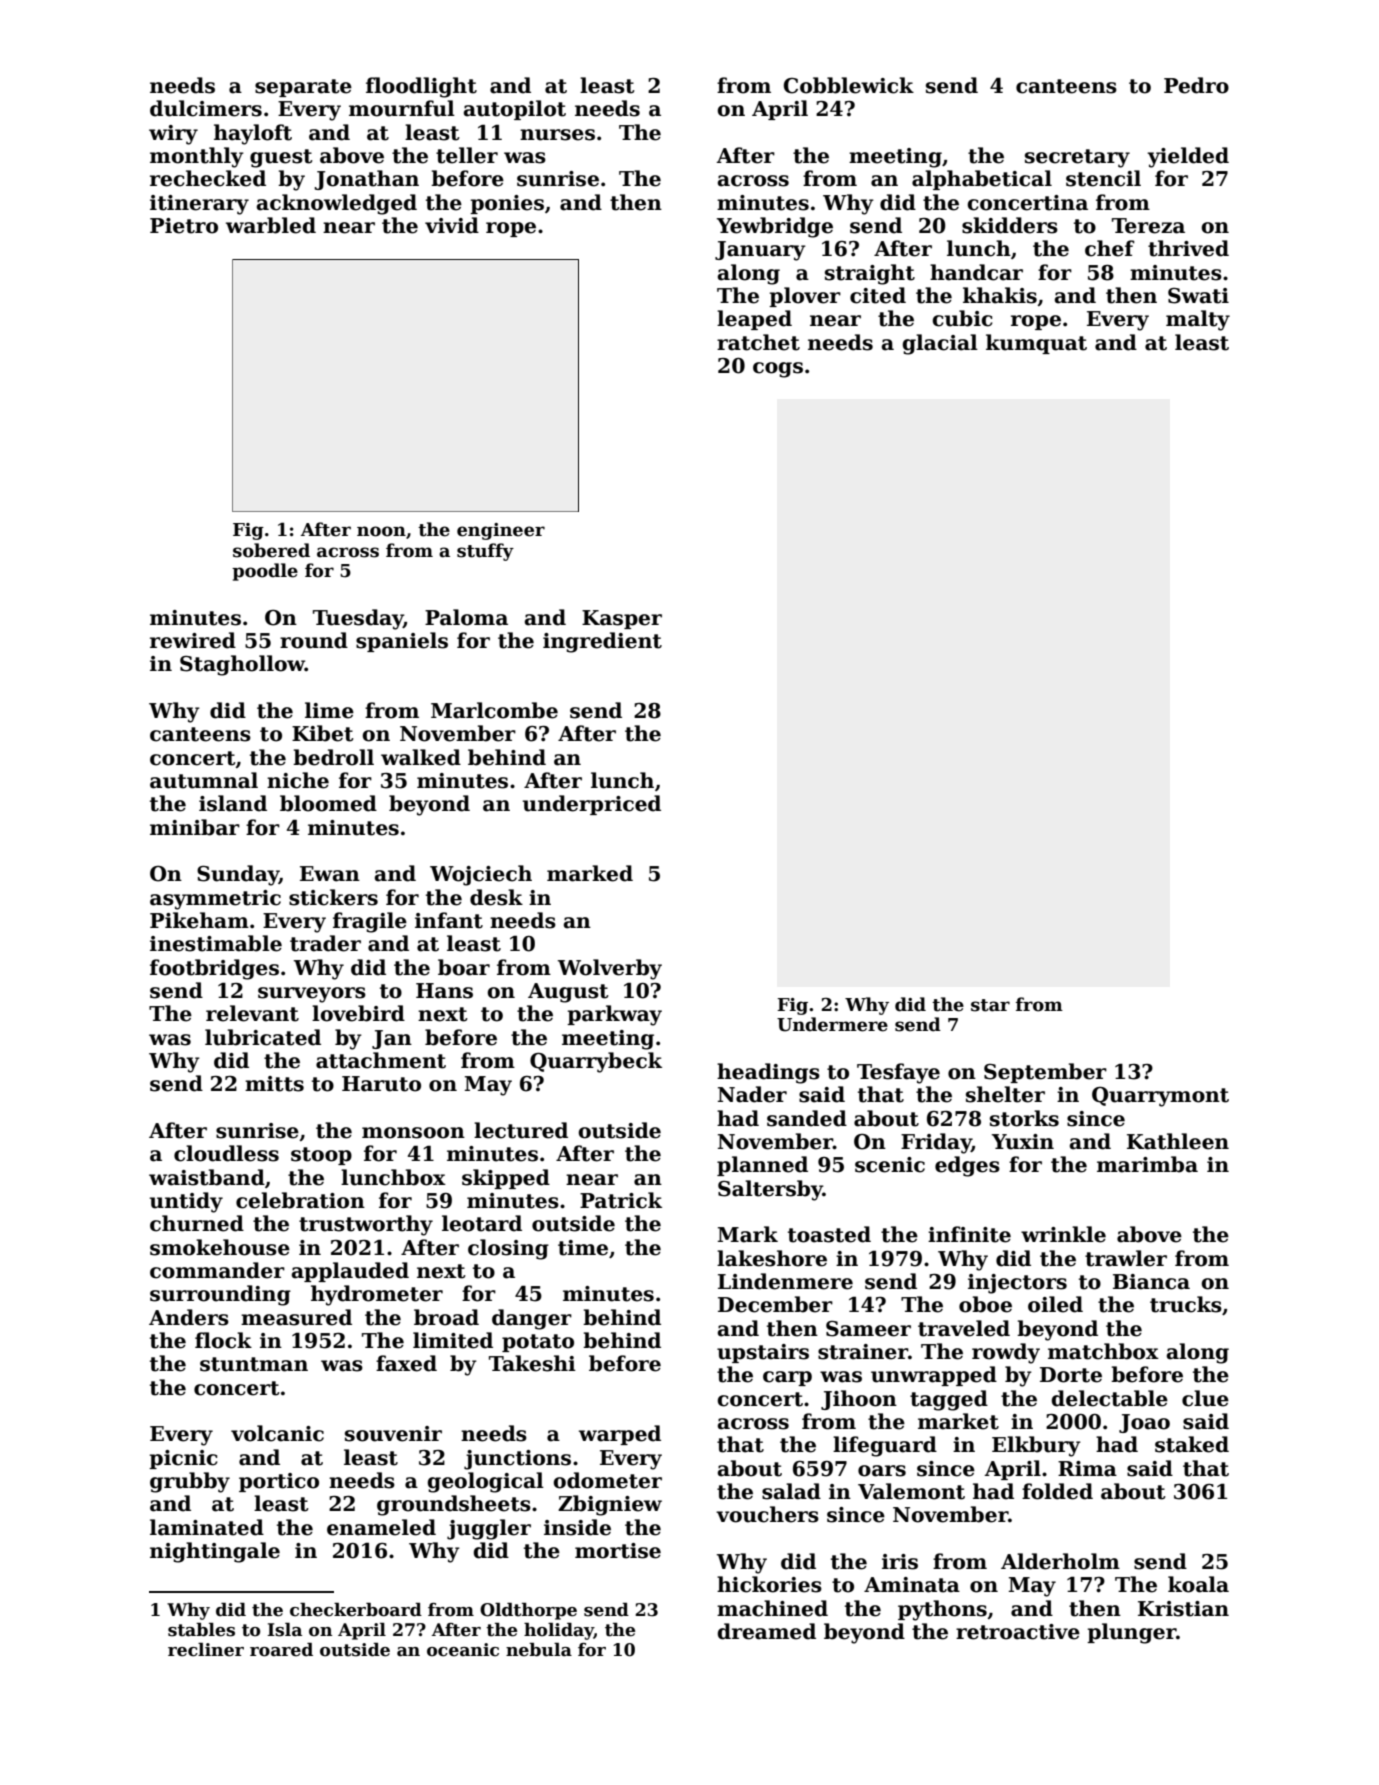  I want to click on Quarrymont, so click(1160, 1097).
